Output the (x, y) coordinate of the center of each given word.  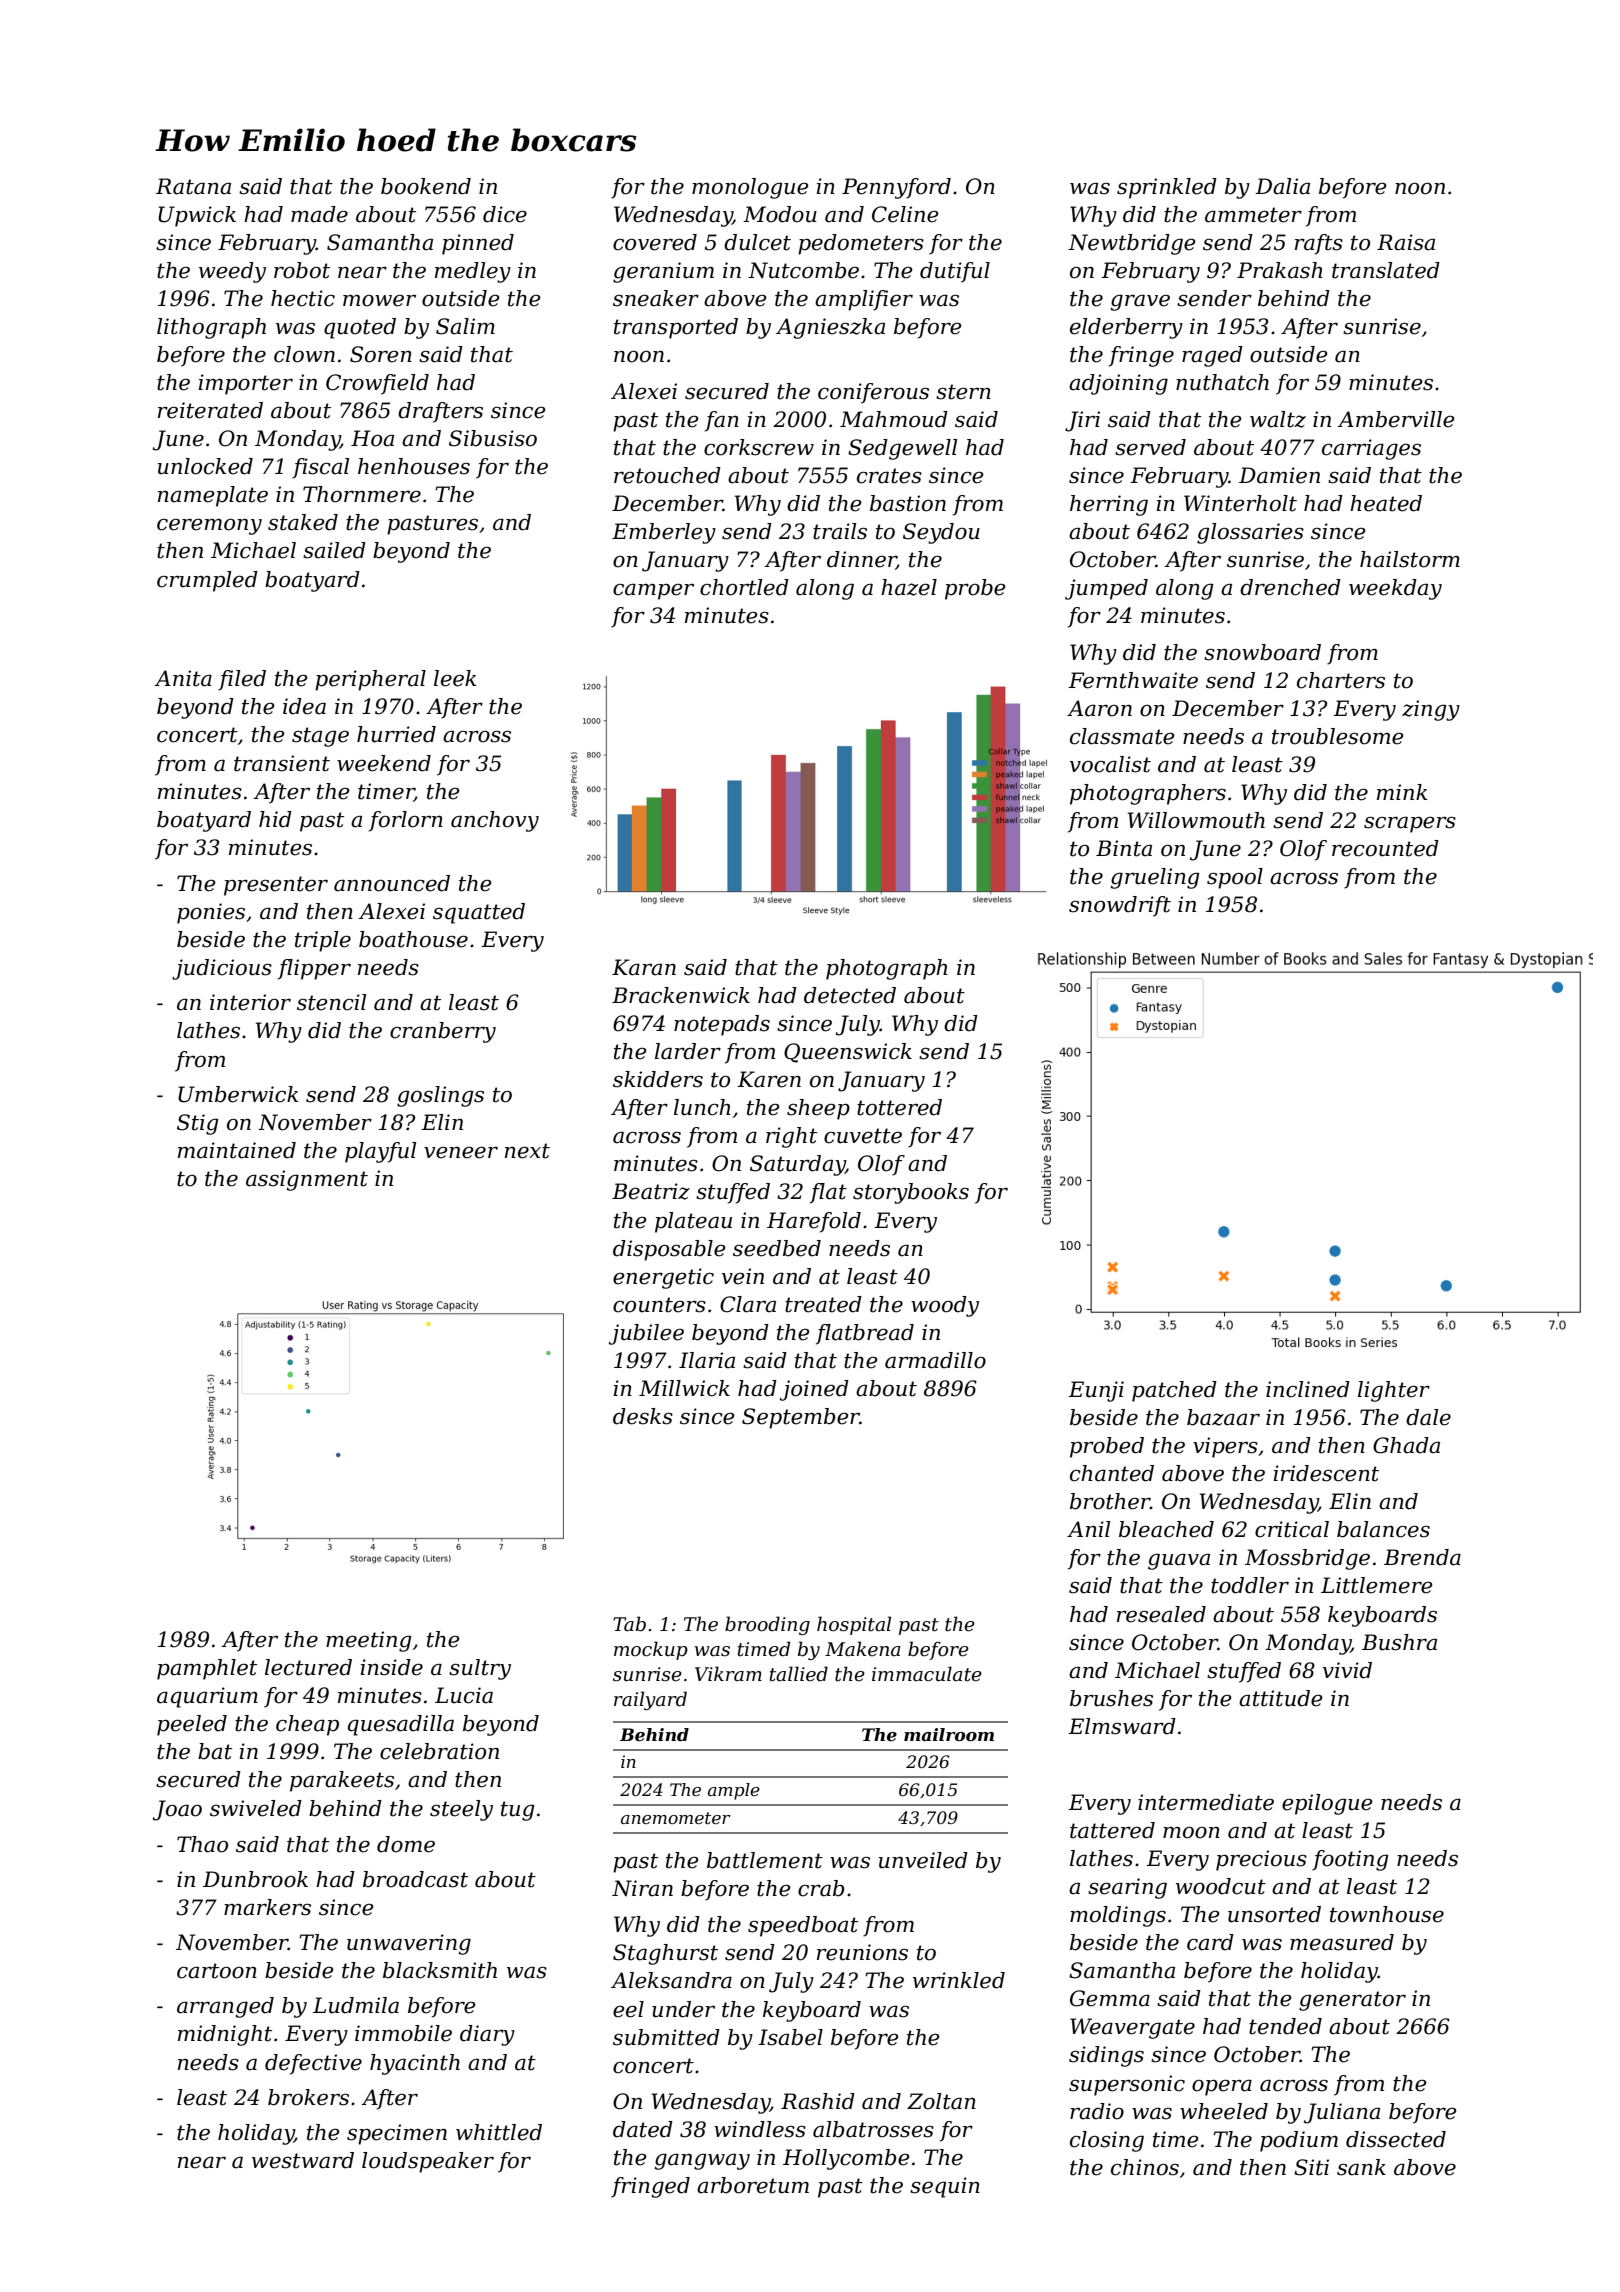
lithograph (211, 328)
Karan (644, 967)
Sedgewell (902, 449)
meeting (369, 1641)
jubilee (646, 1334)
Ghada (1406, 1445)
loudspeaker (428, 2162)
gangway (702, 2161)
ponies (211, 913)
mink (1402, 792)
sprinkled (1167, 188)
